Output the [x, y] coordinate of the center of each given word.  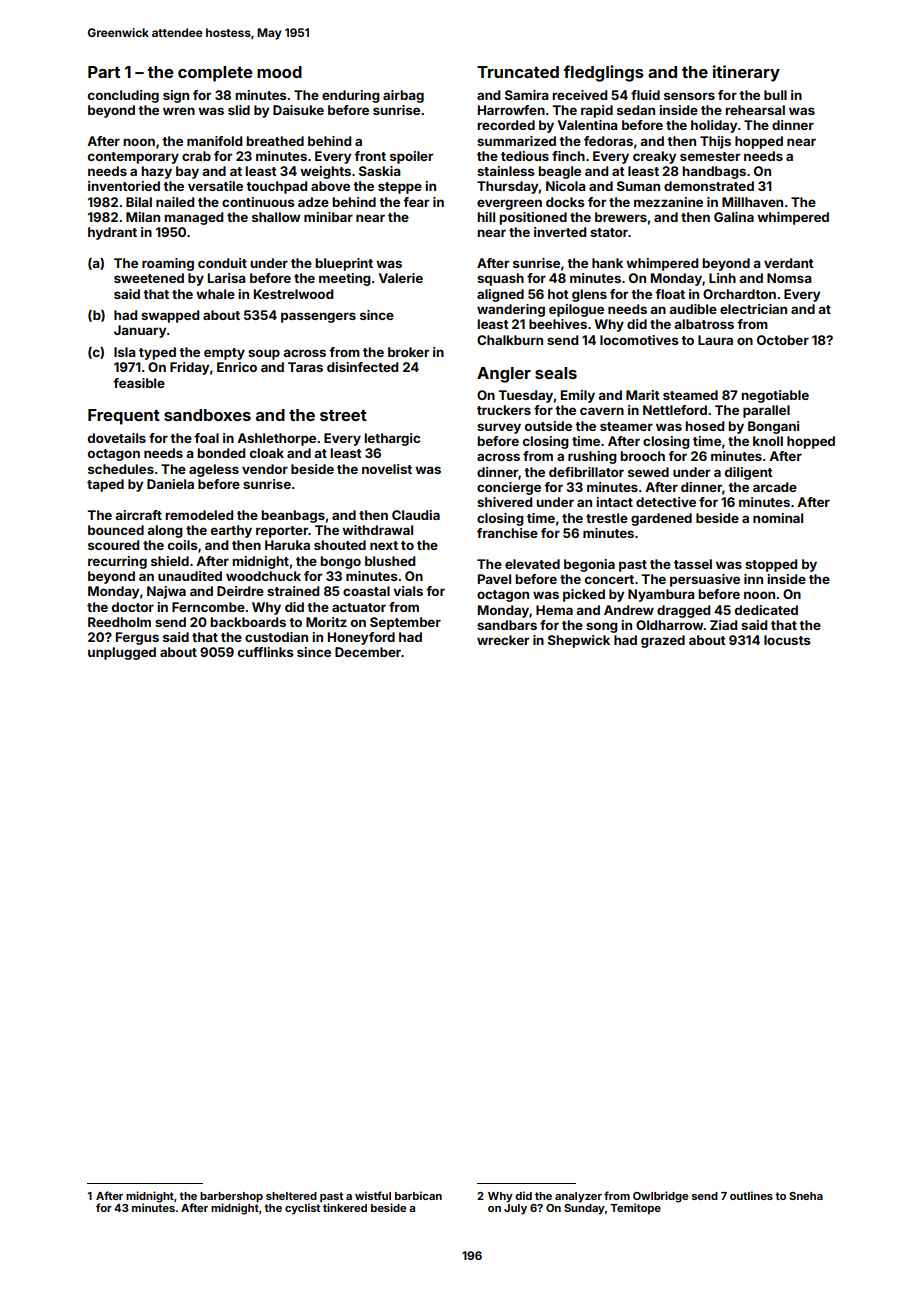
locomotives [639, 340]
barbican [418, 1195]
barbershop [231, 1197]
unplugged [122, 653]
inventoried [124, 186]
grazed [663, 641]
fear [416, 202]
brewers [621, 217]
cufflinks [266, 652]
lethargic [392, 439]
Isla [125, 352]
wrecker [503, 640]
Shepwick [579, 641]
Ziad [723, 625]
